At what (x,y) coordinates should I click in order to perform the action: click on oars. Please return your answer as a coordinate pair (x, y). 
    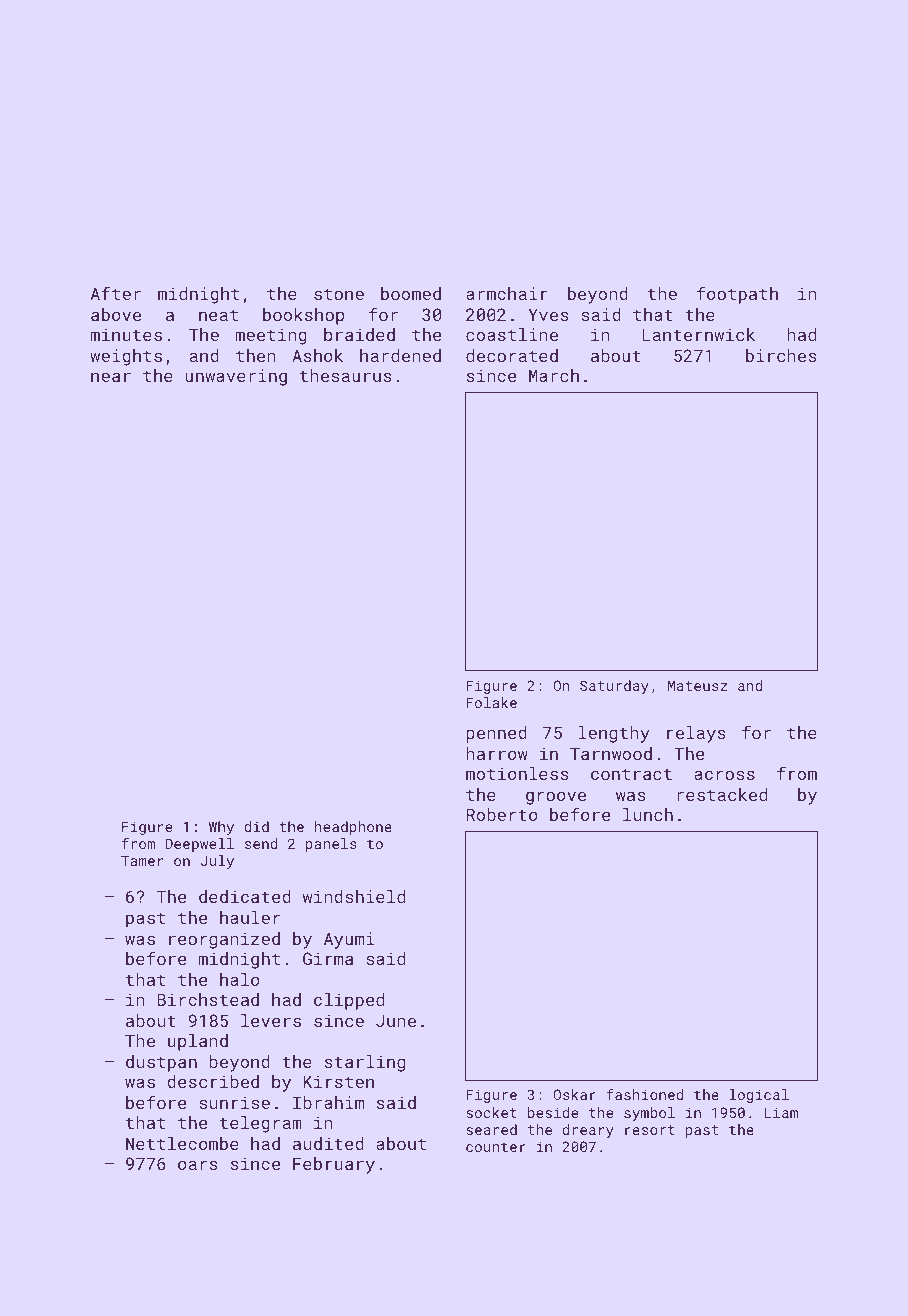
    Looking at the image, I should click on (198, 1165).
